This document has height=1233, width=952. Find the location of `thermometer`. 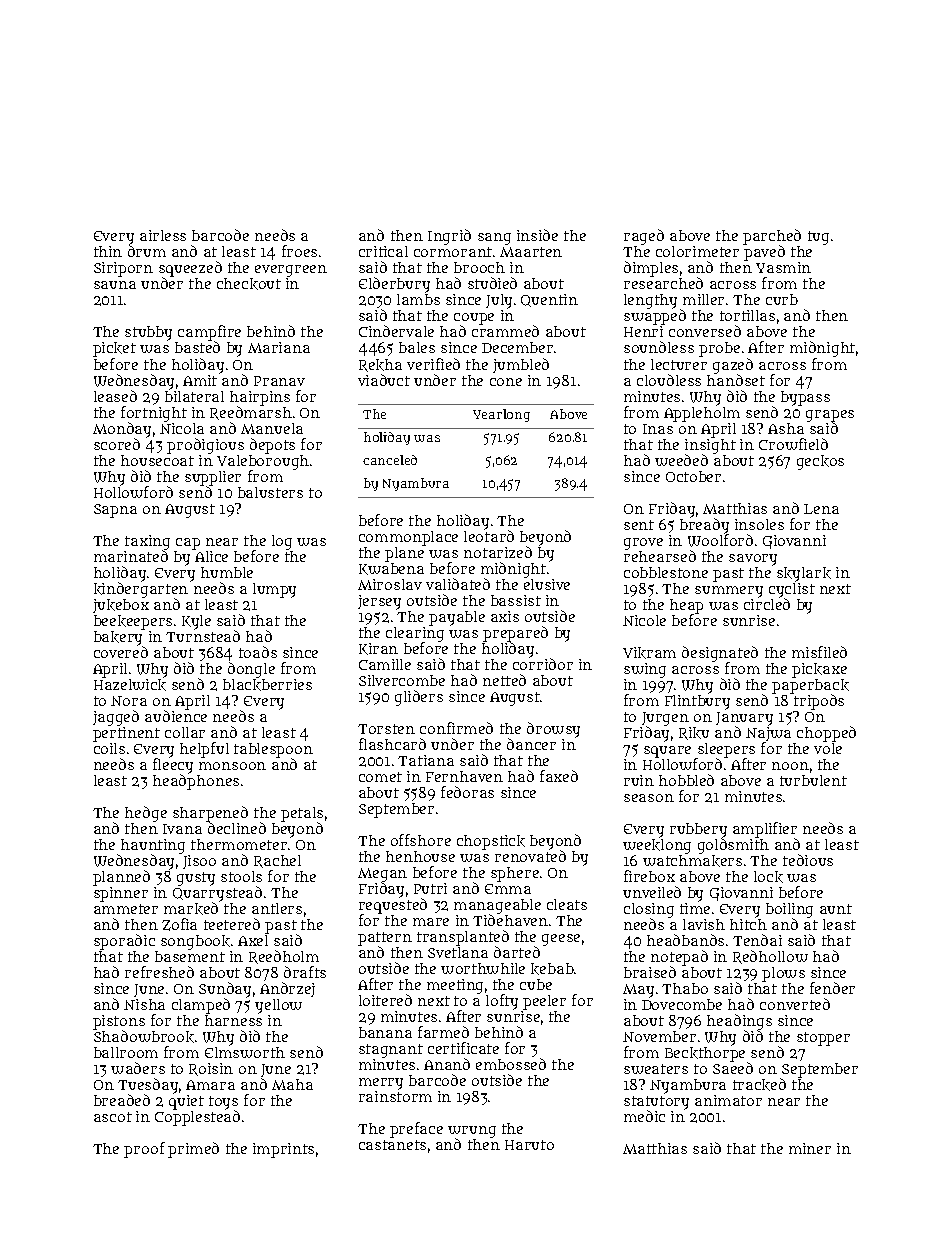

thermometer is located at coordinates (239, 844).
